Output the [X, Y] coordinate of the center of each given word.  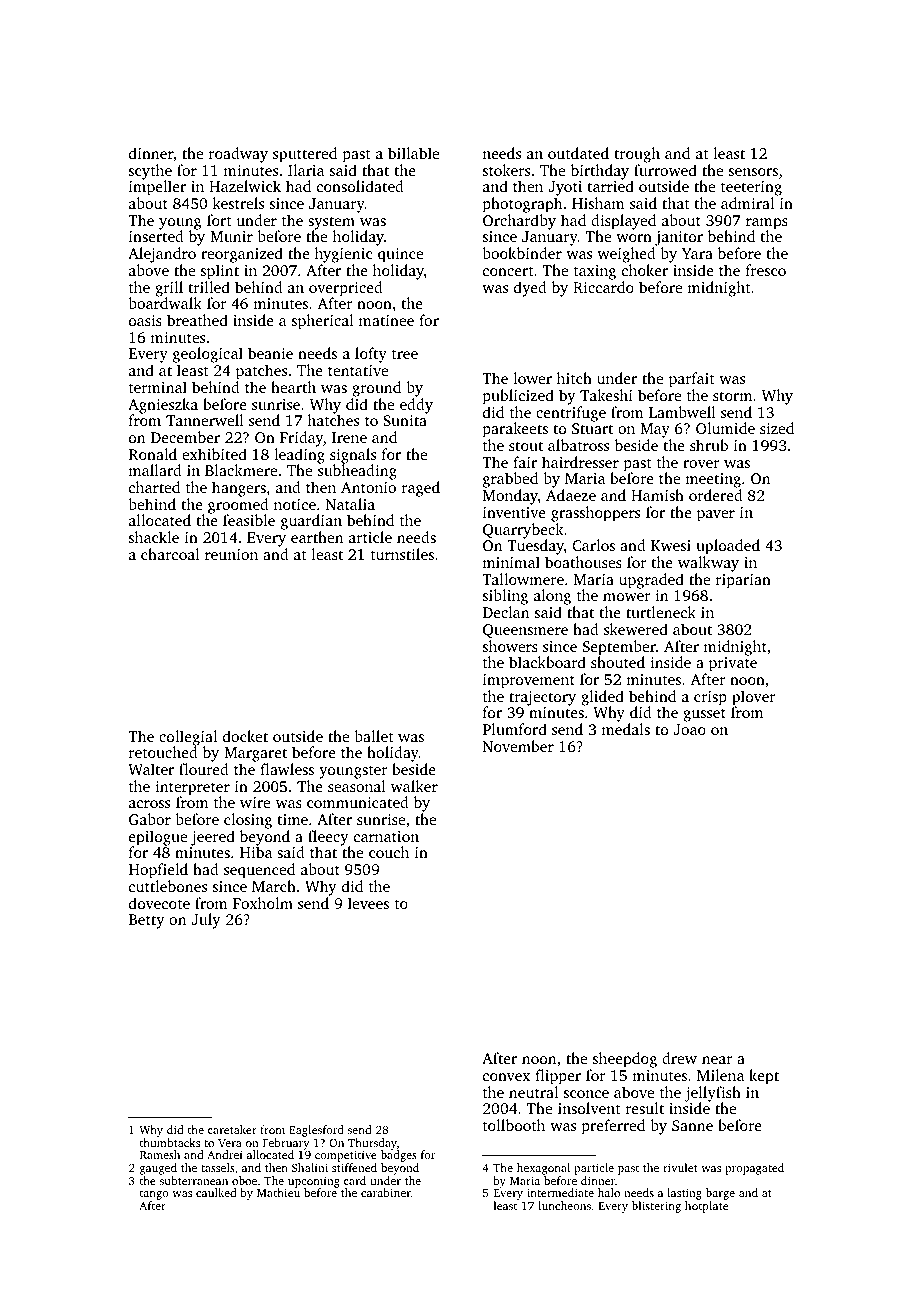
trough [637, 155]
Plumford [515, 729]
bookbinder [522, 253]
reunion [231, 554]
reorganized [242, 255]
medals [626, 729]
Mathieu [278, 1192]
